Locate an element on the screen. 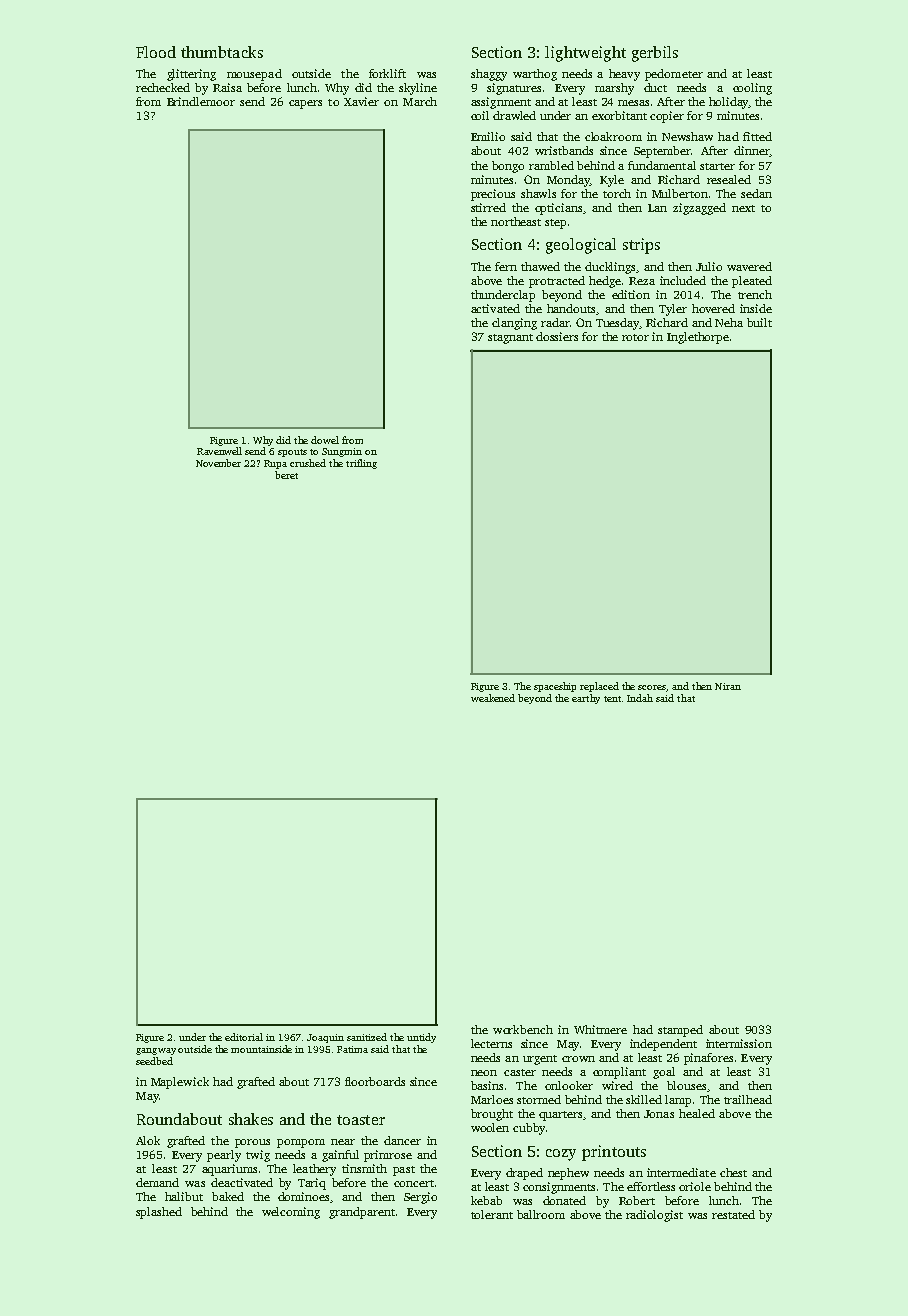 The image size is (908, 1316). thumbtacks is located at coordinates (222, 52).
